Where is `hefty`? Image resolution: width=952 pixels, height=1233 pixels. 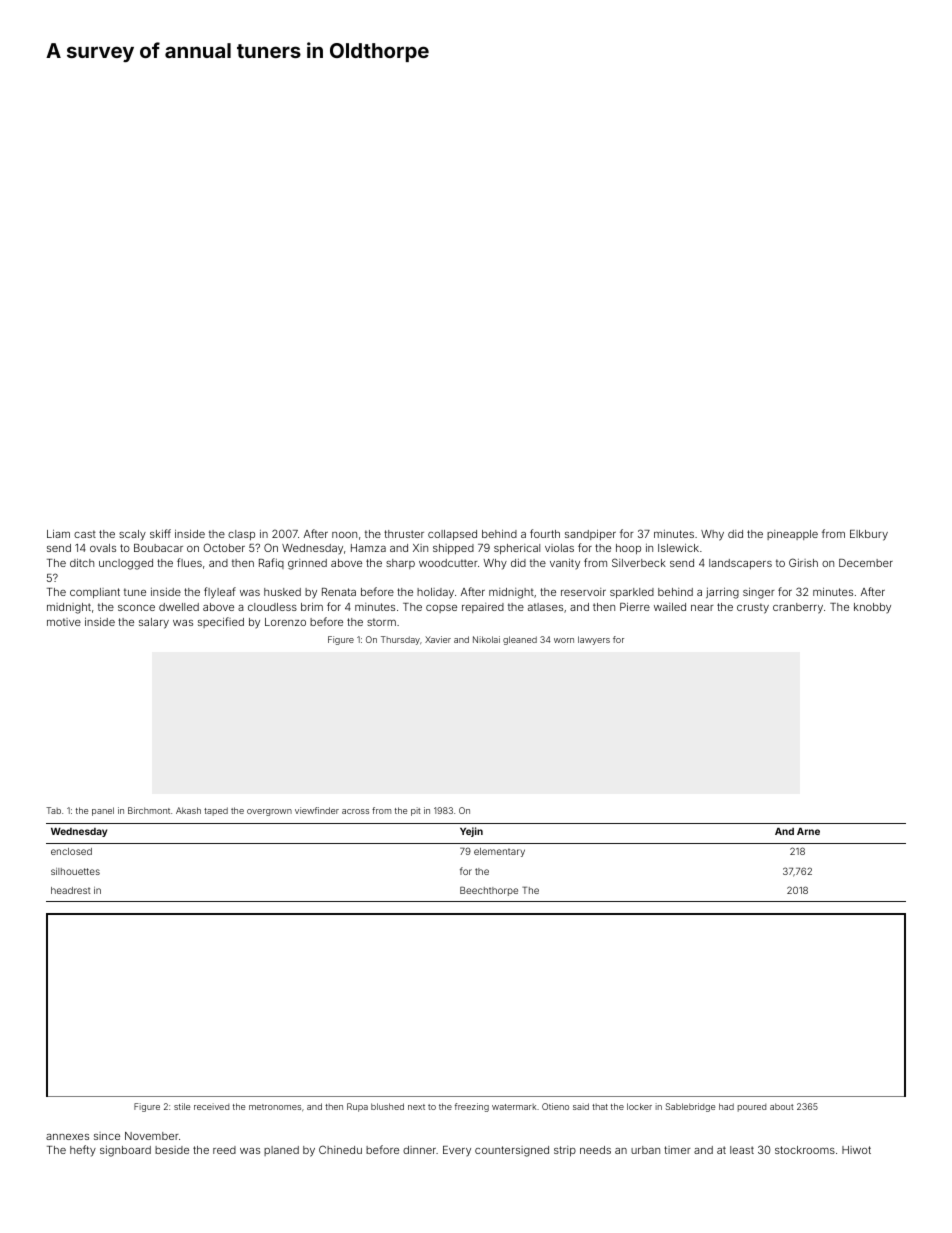
hefty is located at coordinates (83, 1151).
